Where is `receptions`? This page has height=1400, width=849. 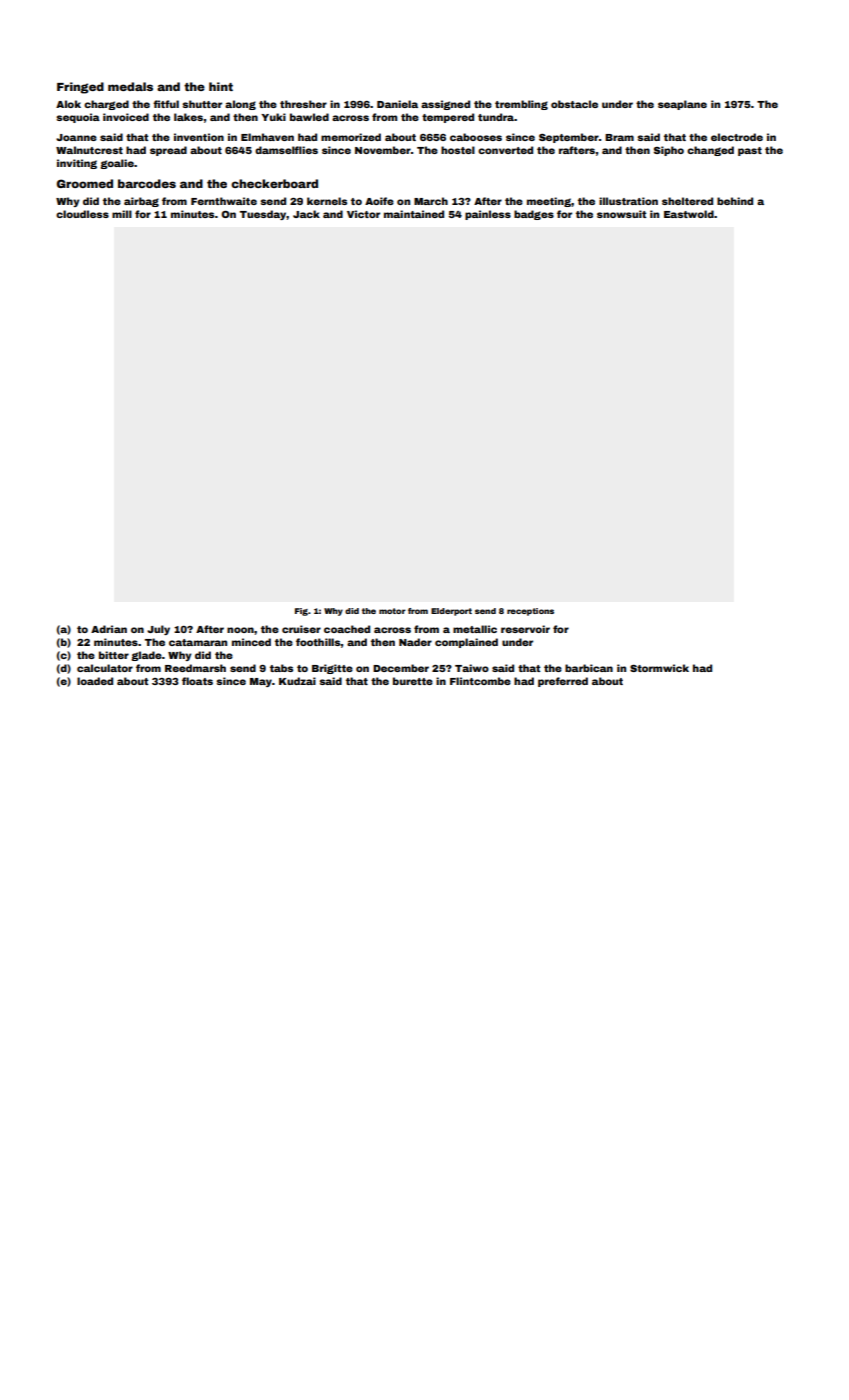 receptions is located at coordinates (530, 612).
